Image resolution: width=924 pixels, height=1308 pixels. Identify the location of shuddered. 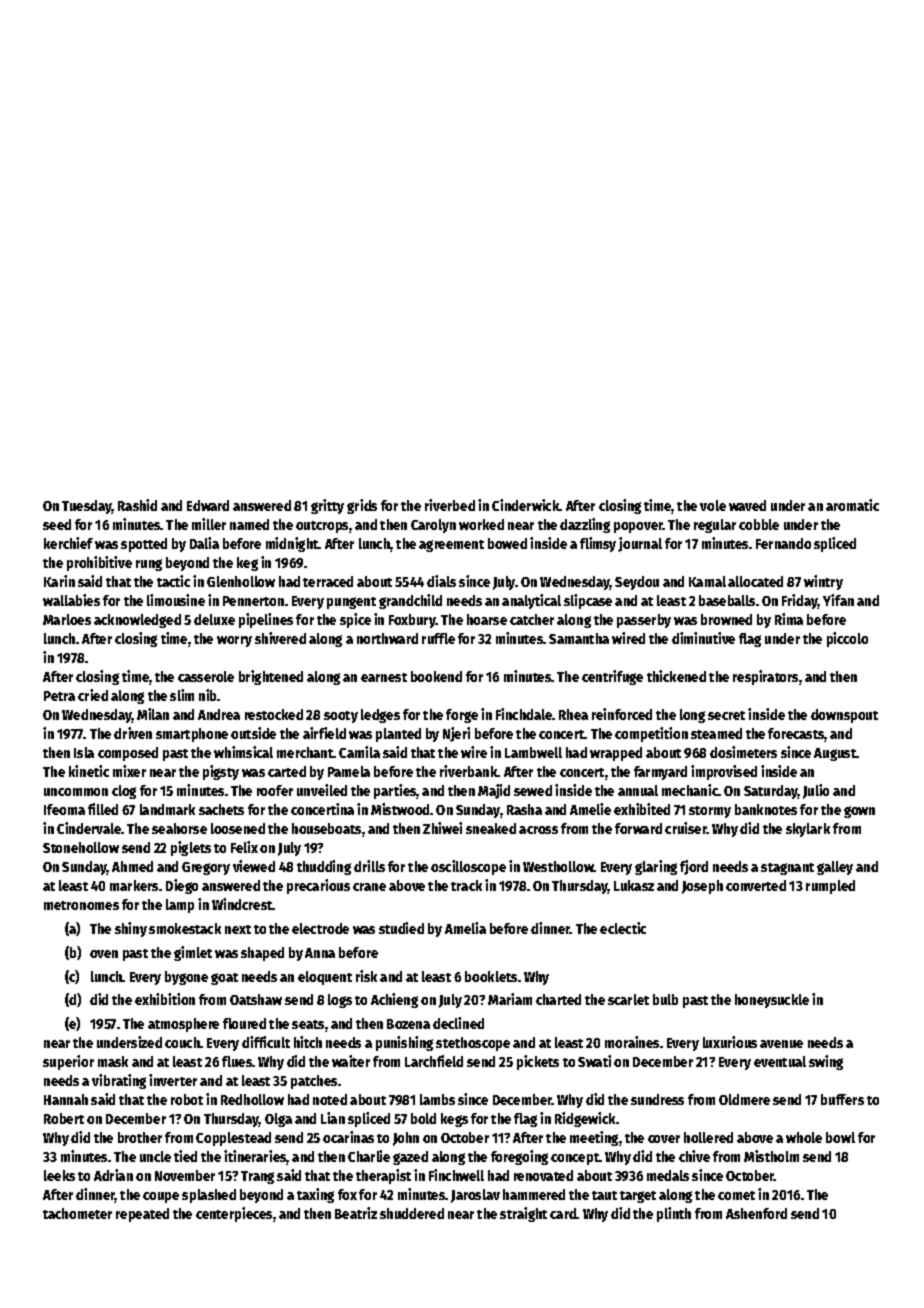
(412, 1213).
